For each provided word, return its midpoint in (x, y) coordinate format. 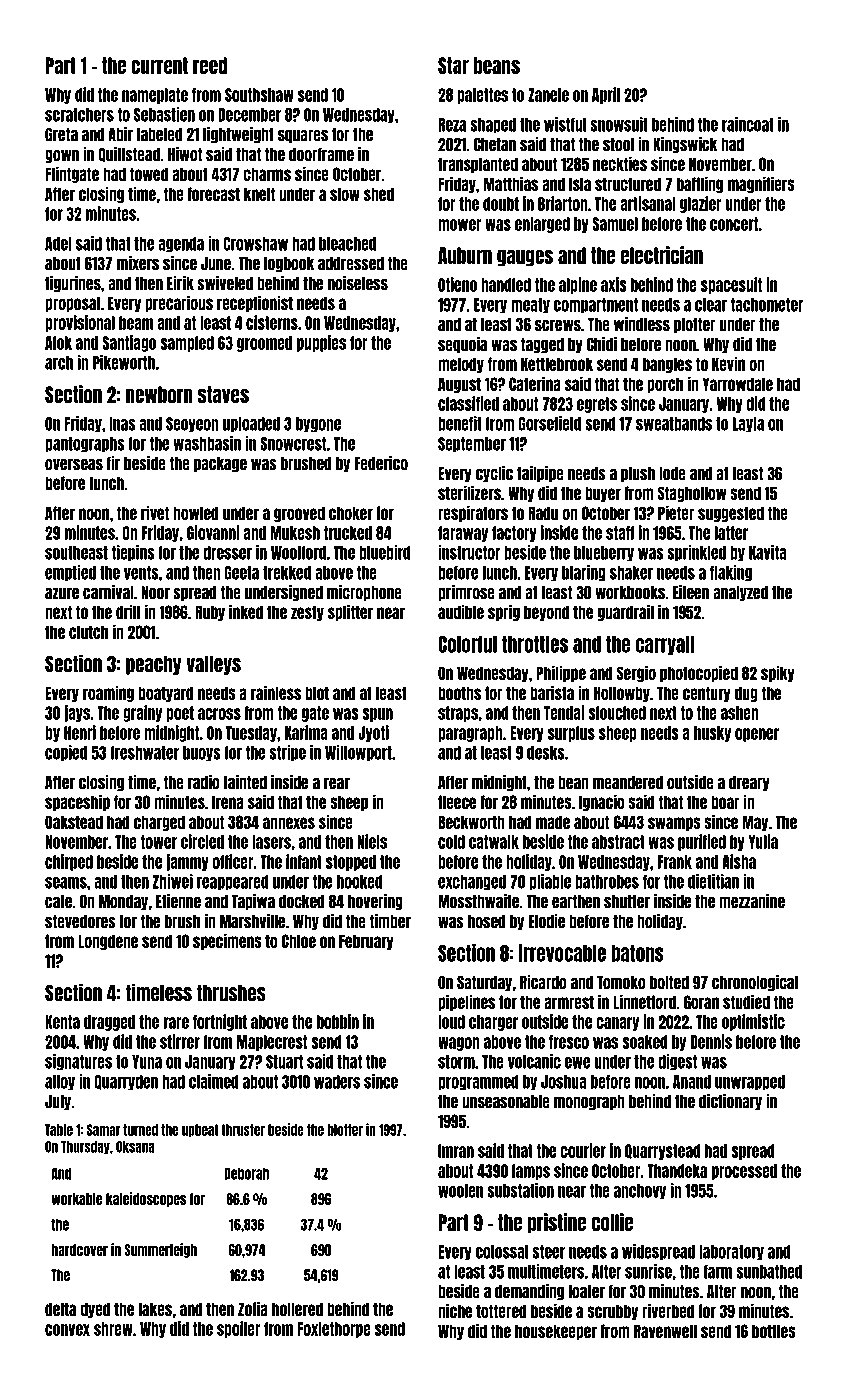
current (159, 65)
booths (459, 693)
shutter (627, 902)
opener (757, 735)
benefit (460, 423)
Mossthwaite (478, 901)
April (606, 95)
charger (493, 1023)
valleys (213, 665)
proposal (72, 304)
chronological (755, 983)
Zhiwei (172, 881)
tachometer (767, 305)
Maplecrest (272, 1043)
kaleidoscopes (146, 1199)
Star (453, 65)
